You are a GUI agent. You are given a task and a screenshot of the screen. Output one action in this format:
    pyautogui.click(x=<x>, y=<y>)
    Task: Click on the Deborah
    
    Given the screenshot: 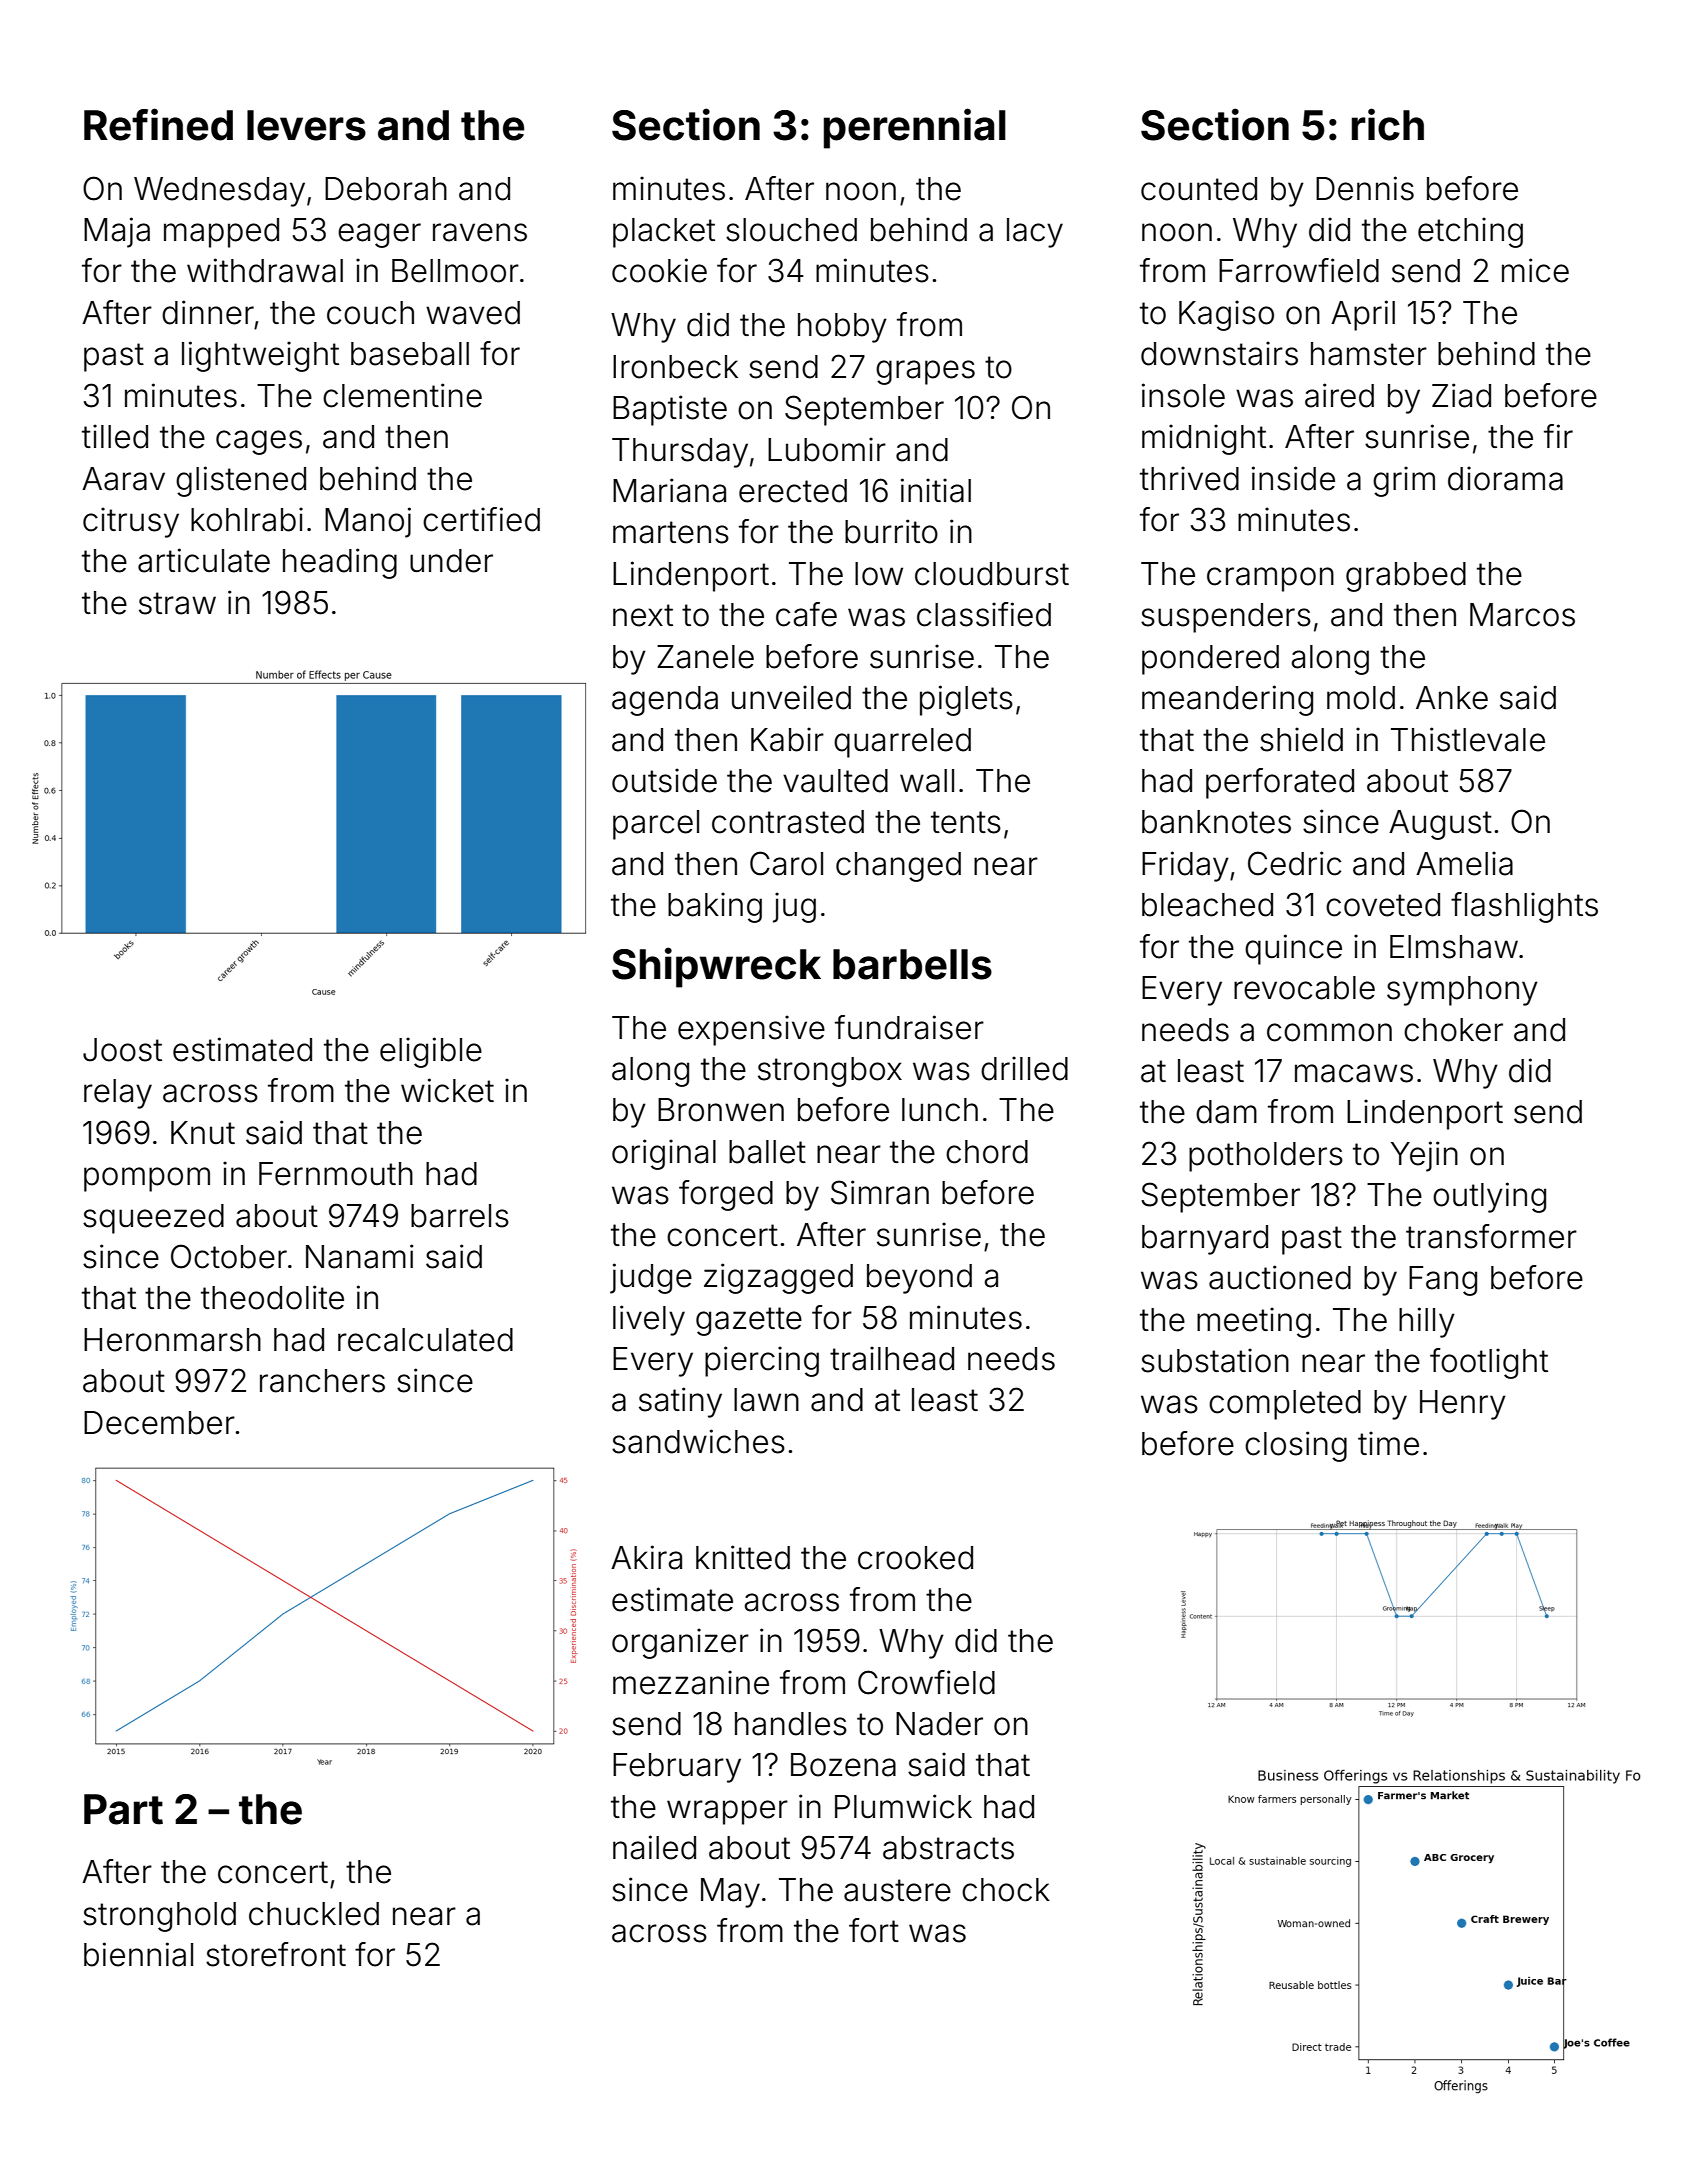 What is the action you would take?
    pyautogui.click(x=386, y=189)
